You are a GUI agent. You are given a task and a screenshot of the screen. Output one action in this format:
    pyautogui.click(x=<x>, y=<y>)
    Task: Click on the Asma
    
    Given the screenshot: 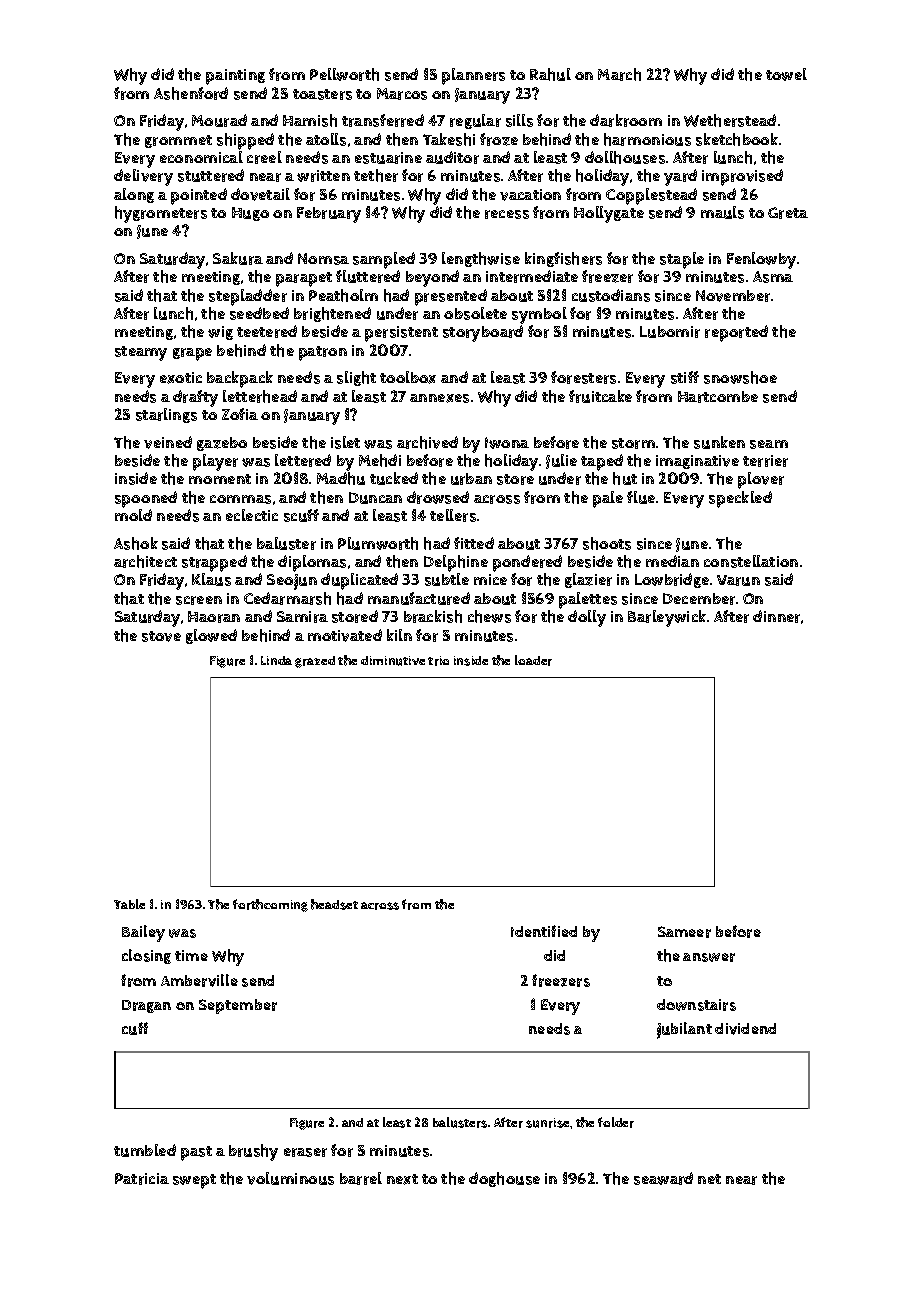 What is the action you would take?
    pyautogui.click(x=773, y=277)
